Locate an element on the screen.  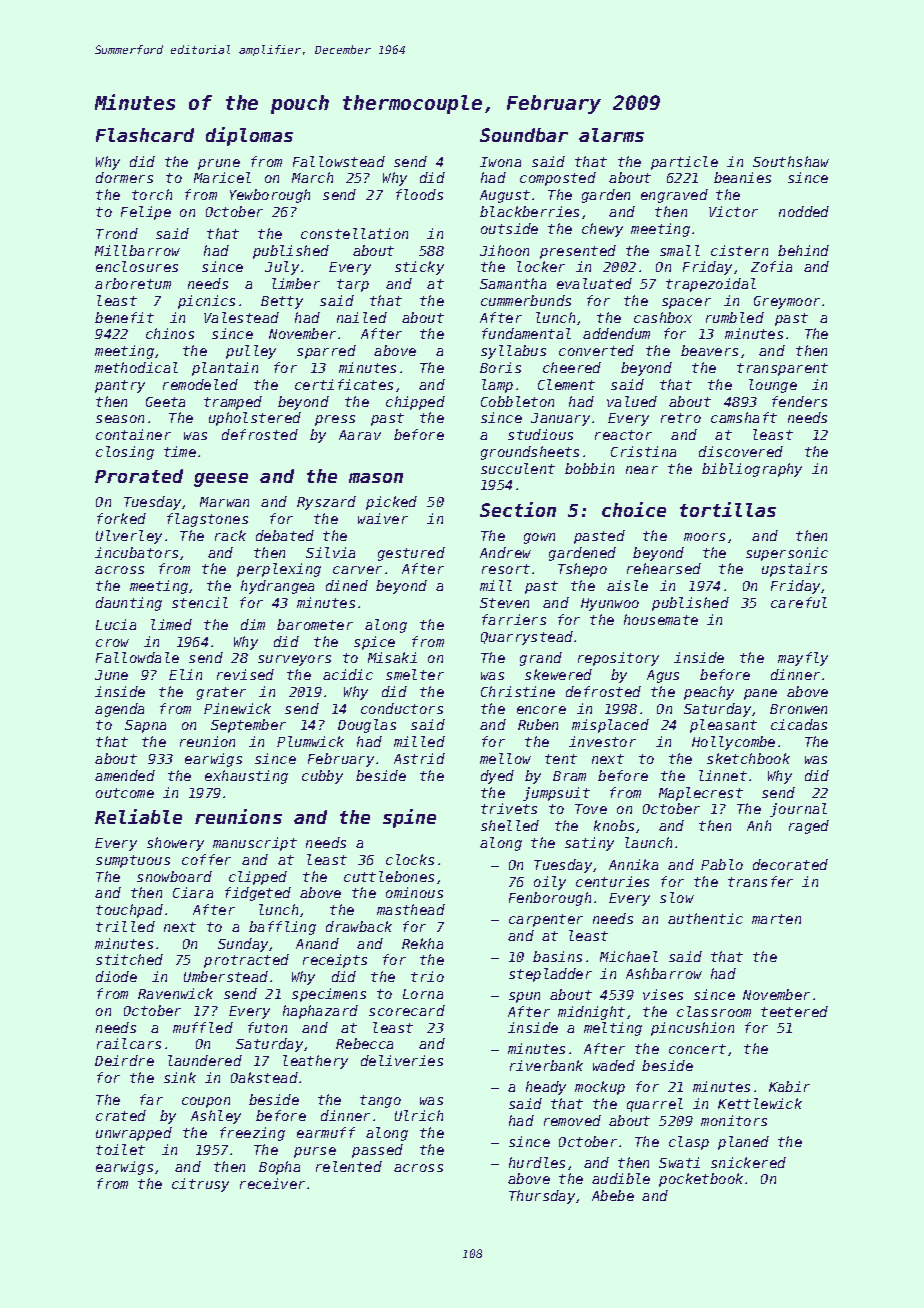
Bronwen is located at coordinates (798, 709).
